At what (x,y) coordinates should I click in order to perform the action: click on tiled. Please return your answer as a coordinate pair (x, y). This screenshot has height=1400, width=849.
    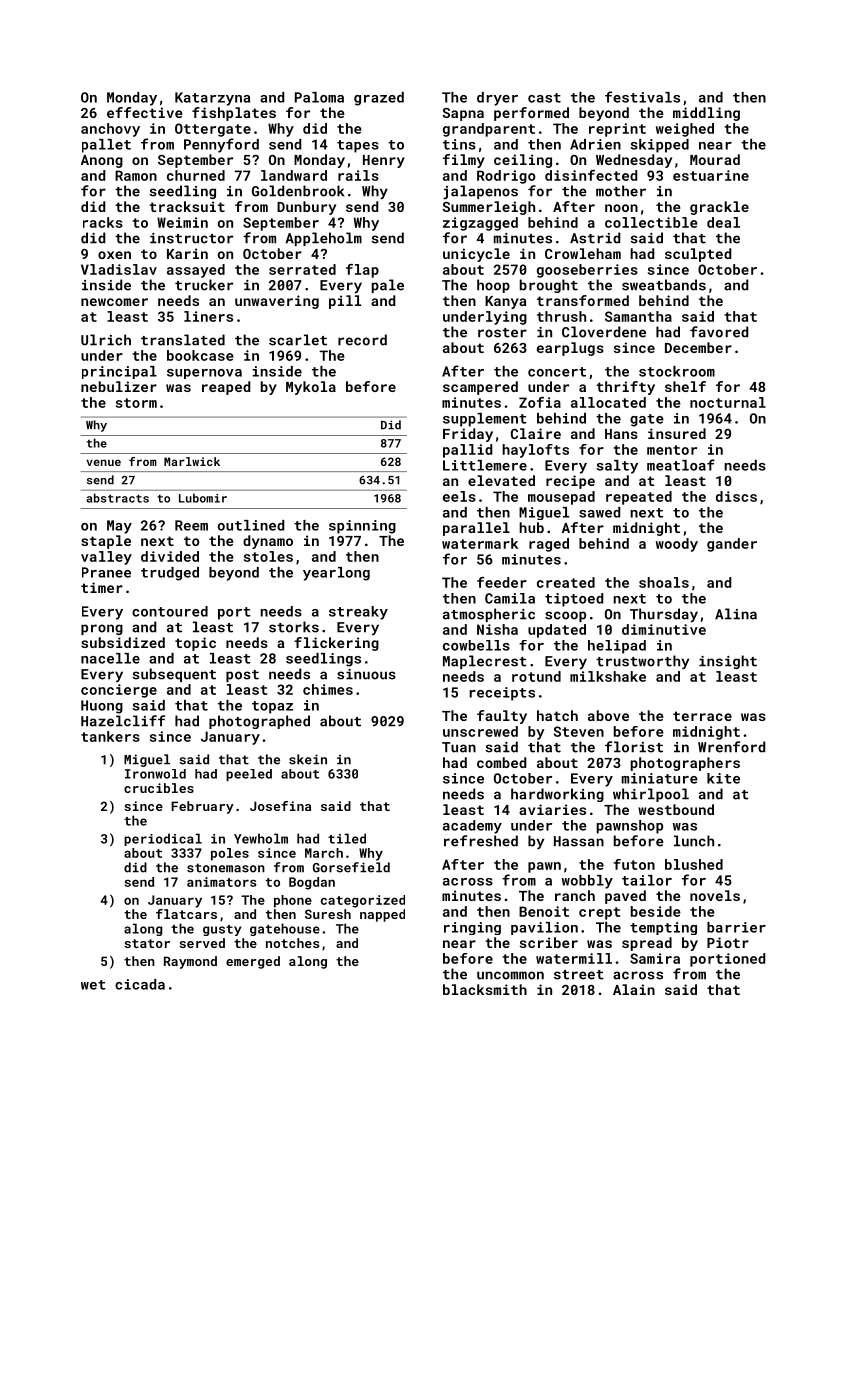
    Looking at the image, I should click on (347, 838).
